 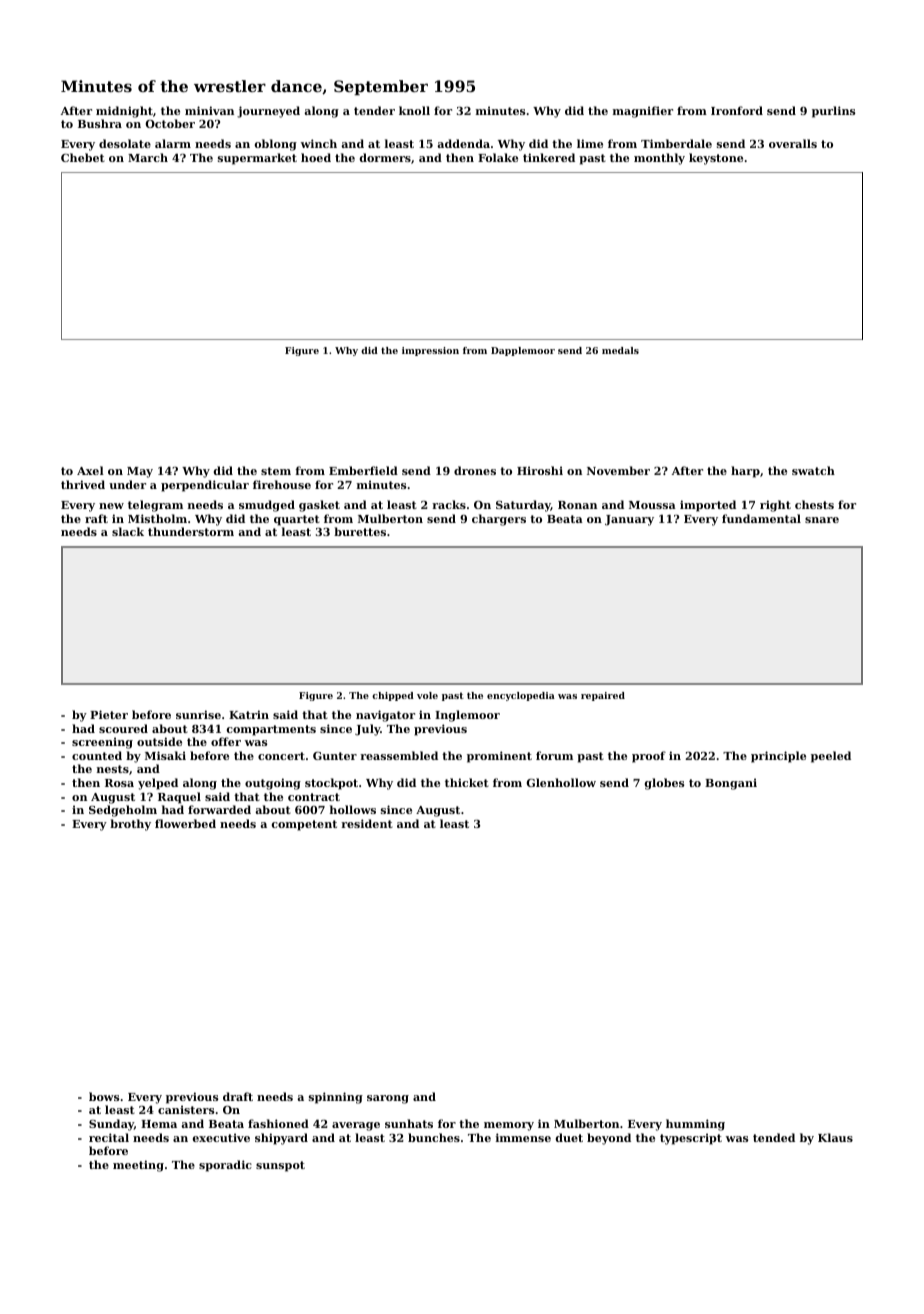 What do you see at coordinates (778, 757) in the document?
I see `principle` at bounding box center [778, 757].
